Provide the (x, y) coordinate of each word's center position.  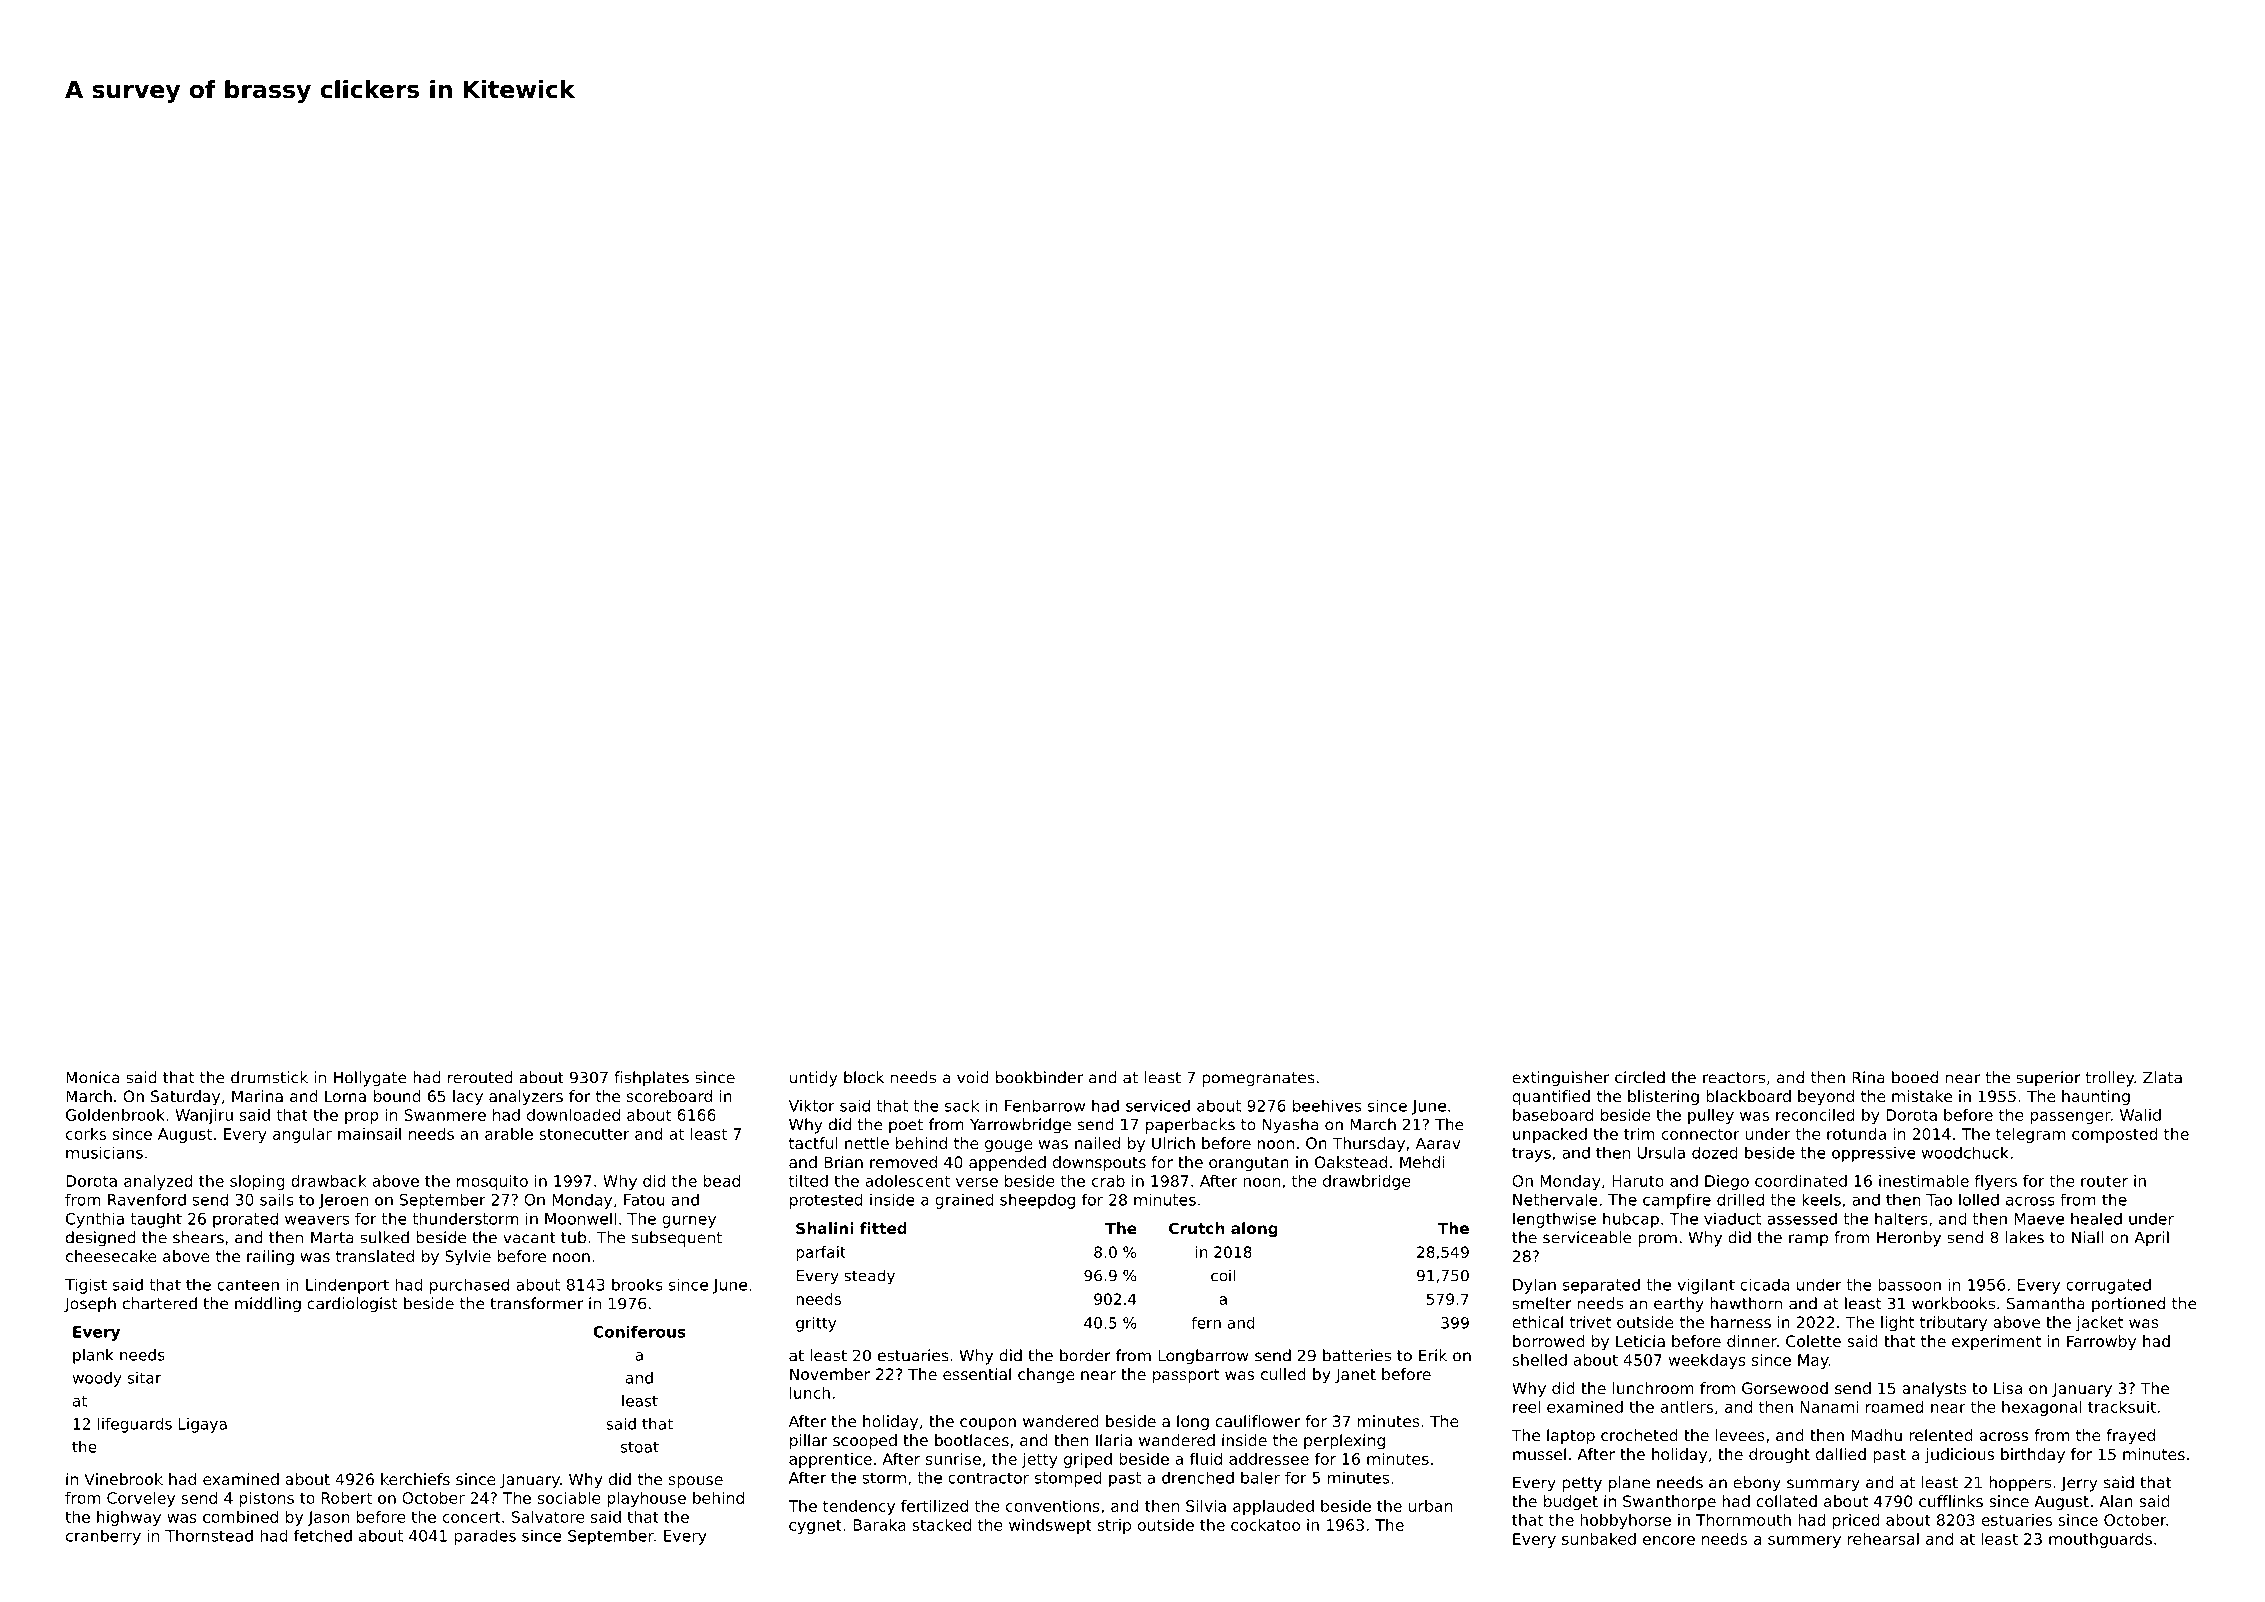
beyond (1826, 1098)
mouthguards (2100, 1540)
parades (485, 1537)
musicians (104, 1152)
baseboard (1553, 1115)
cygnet (815, 1527)
